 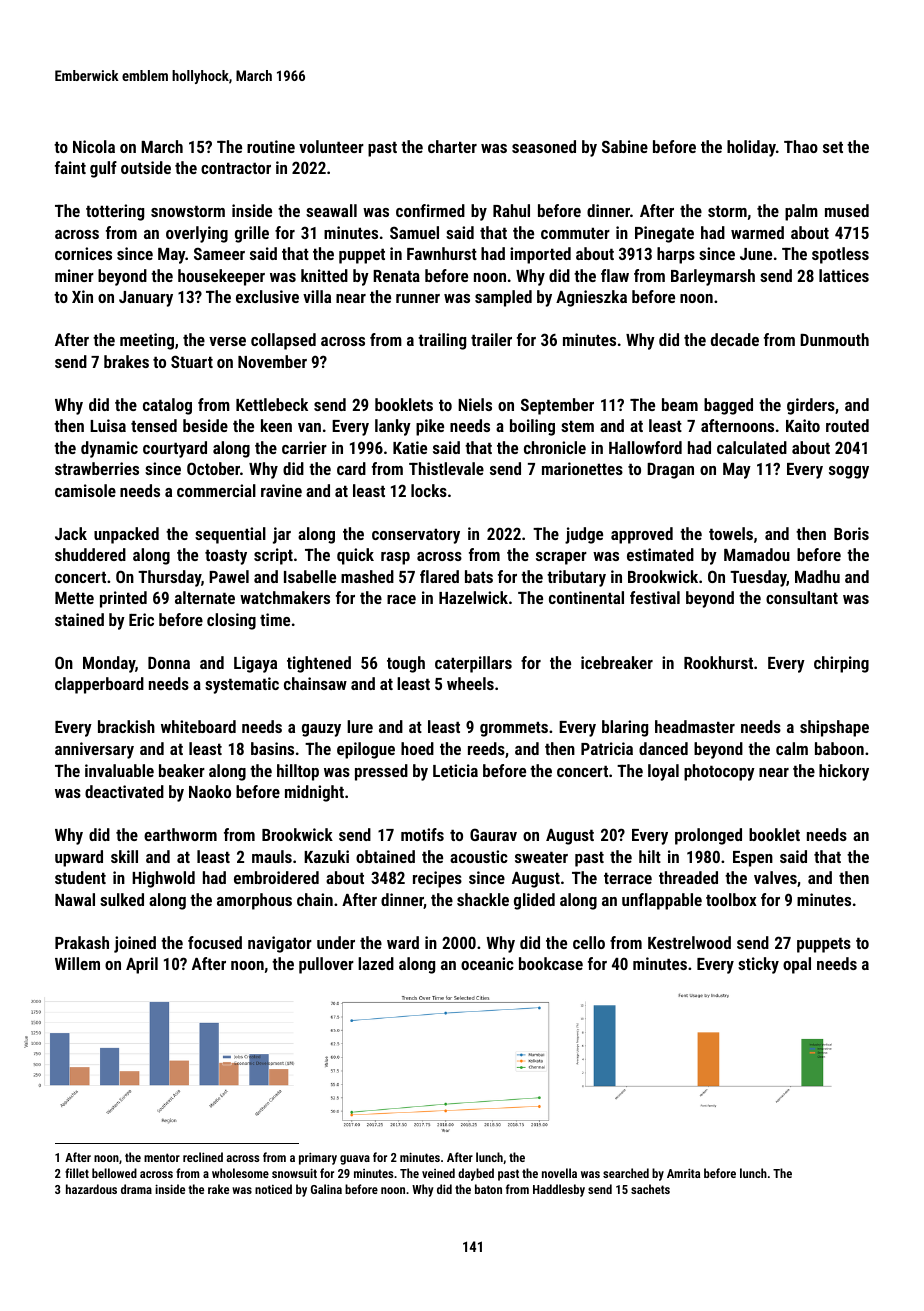 I want to click on pike, so click(x=430, y=427).
